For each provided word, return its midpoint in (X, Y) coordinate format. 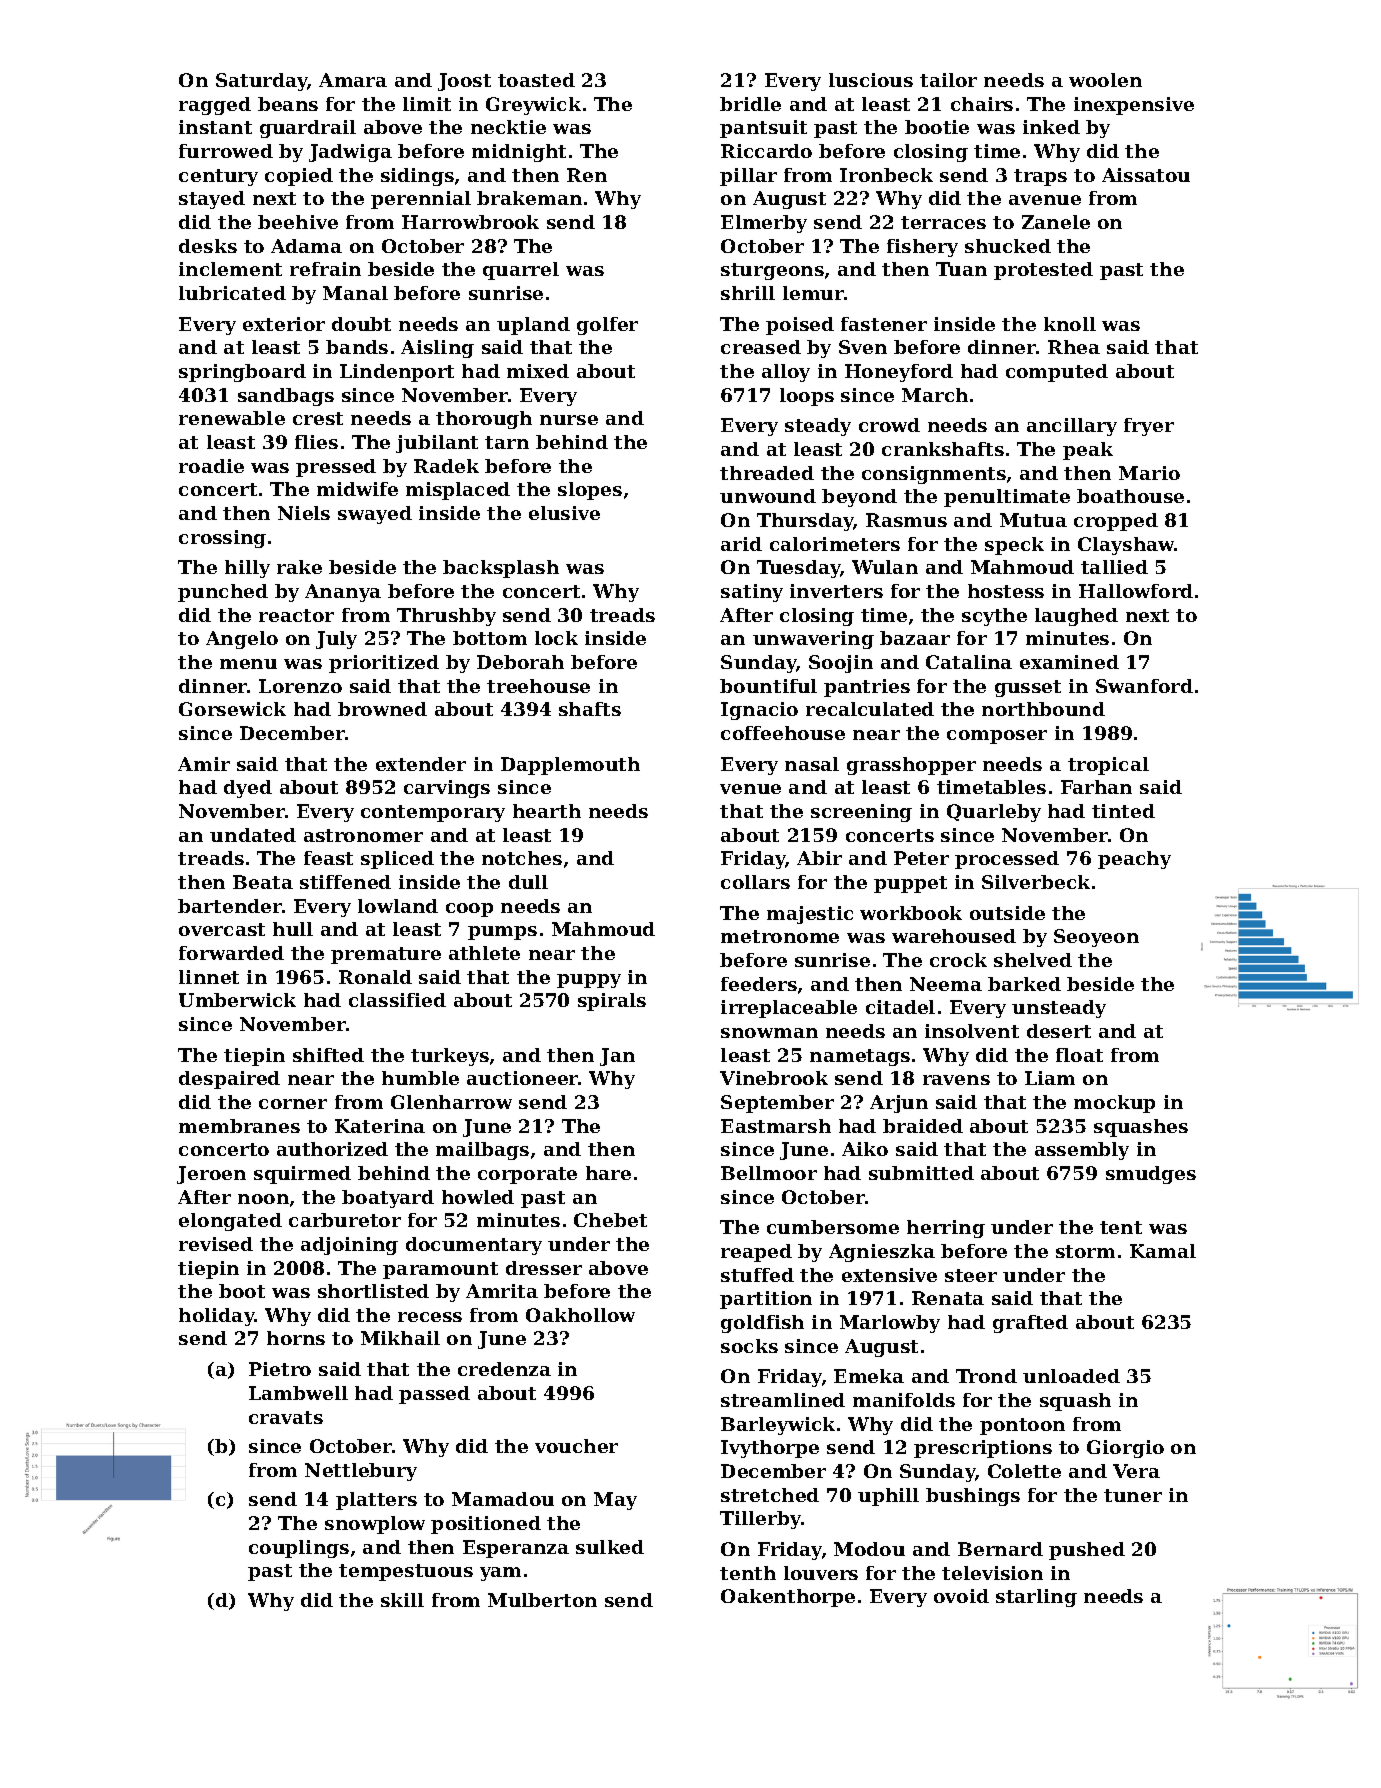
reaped (756, 1253)
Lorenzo (300, 686)
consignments (934, 475)
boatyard (388, 1199)
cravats (286, 1417)
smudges (1151, 1175)
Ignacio (759, 711)
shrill (748, 293)
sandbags (286, 397)
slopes (590, 491)
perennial (421, 200)
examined (1069, 662)
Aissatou (1146, 175)
